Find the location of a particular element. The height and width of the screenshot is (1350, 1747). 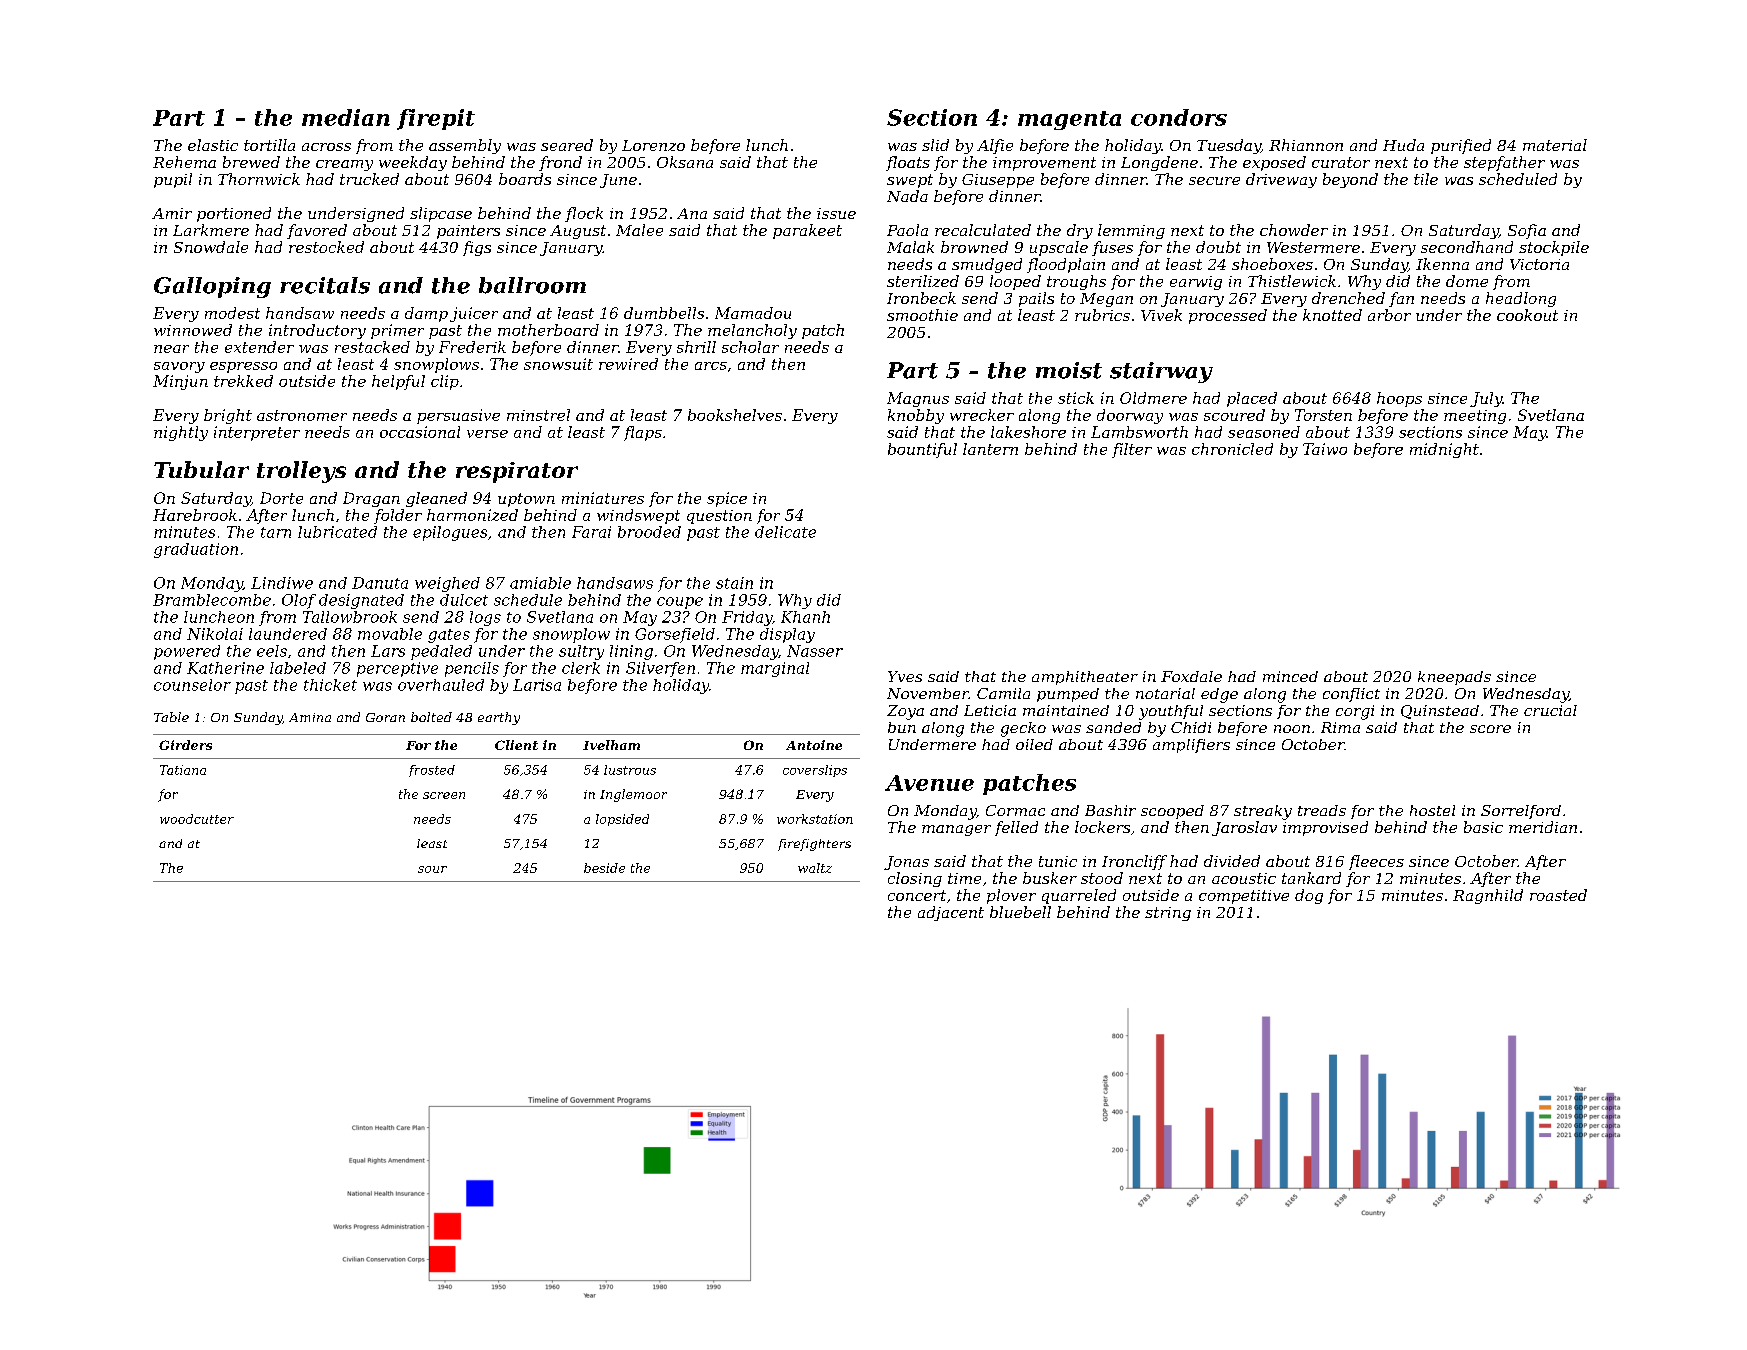

melancholy is located at coordinates (752, 331).
